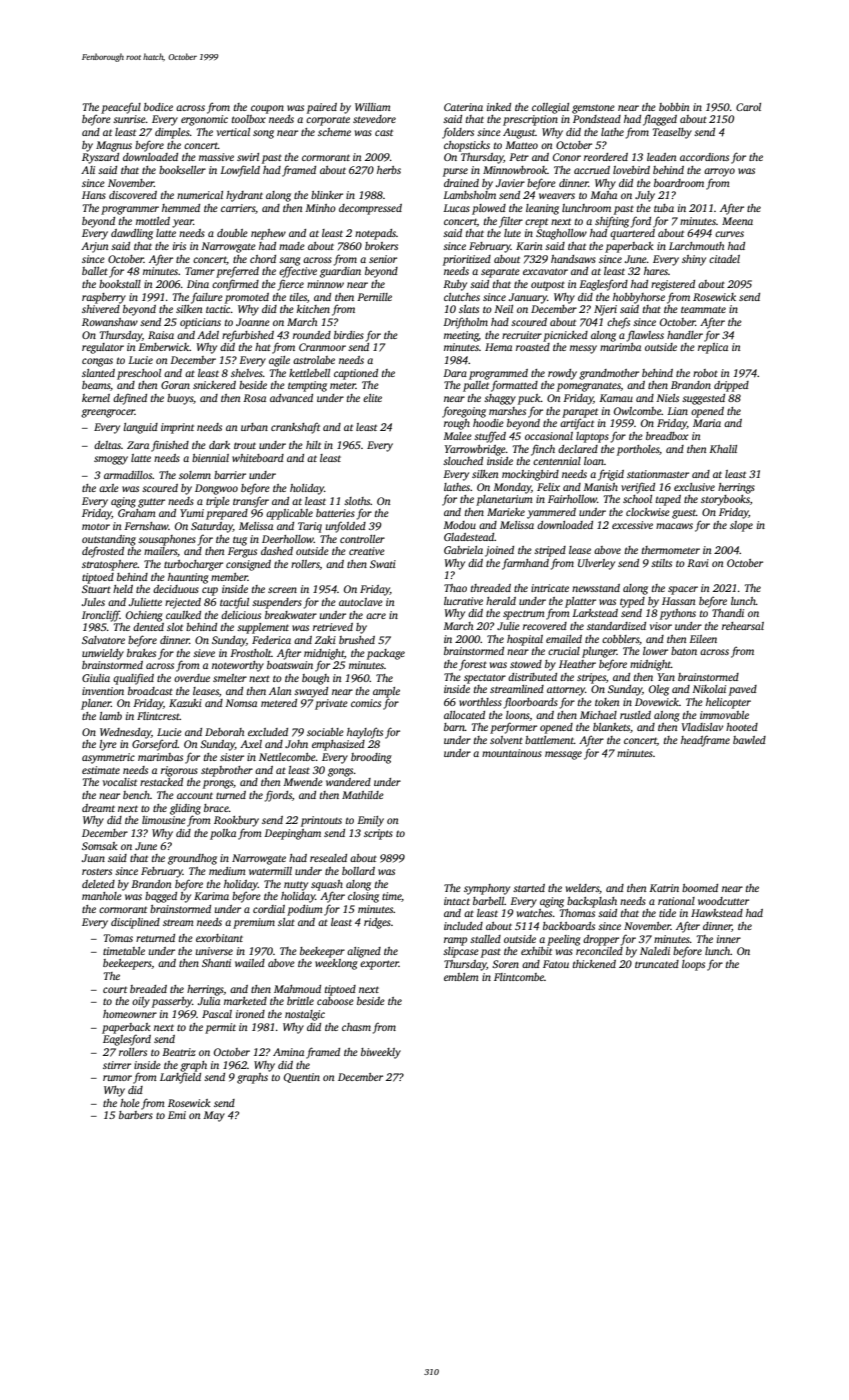 The width and height of the screenshot is (849, 1400). Describe the element at coordinates (598, 715) in the screenshot. I see `Michael` at that location.
